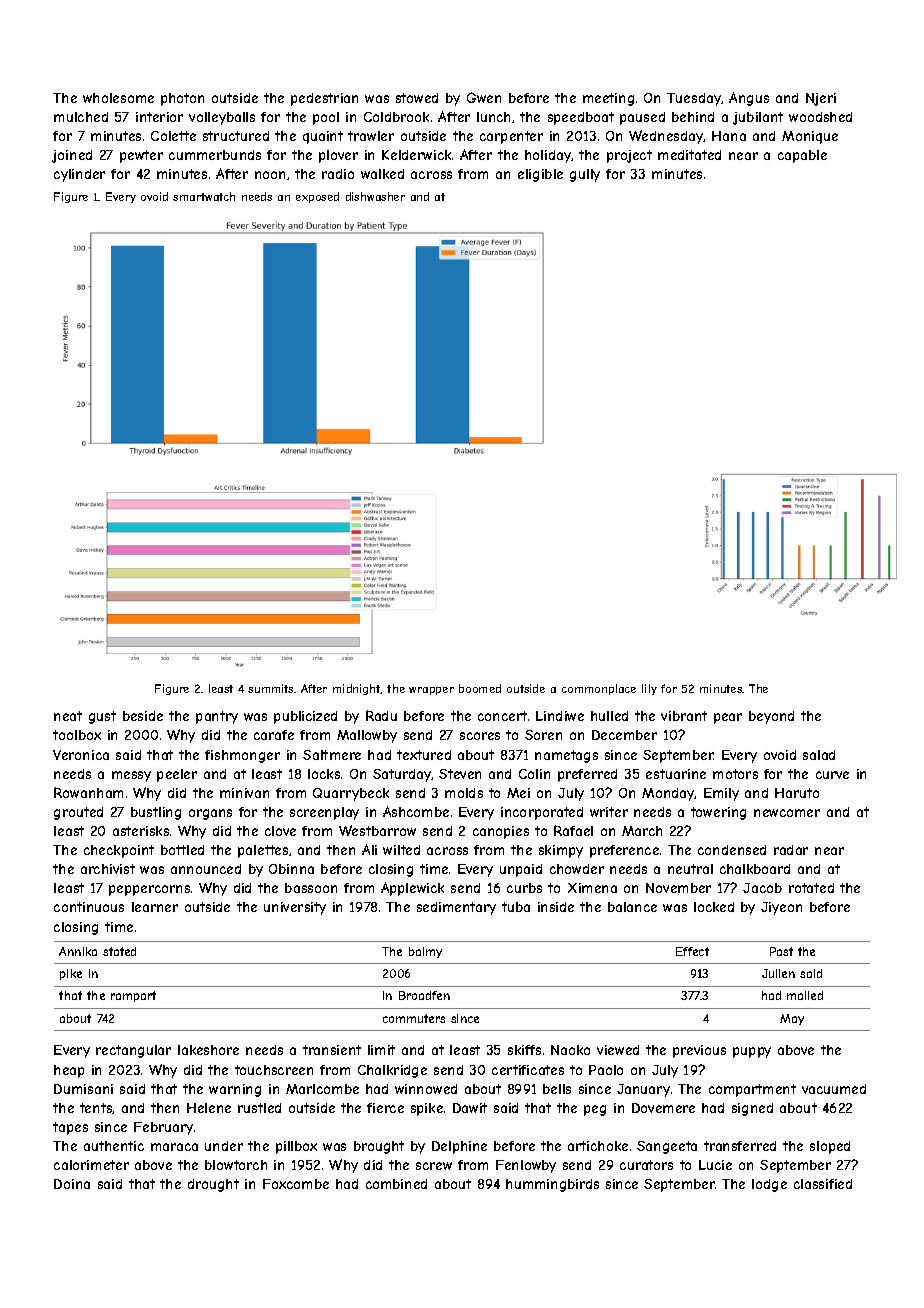 This document has width=924, height=1308. I want to click on preferred, so click(587, 775).
